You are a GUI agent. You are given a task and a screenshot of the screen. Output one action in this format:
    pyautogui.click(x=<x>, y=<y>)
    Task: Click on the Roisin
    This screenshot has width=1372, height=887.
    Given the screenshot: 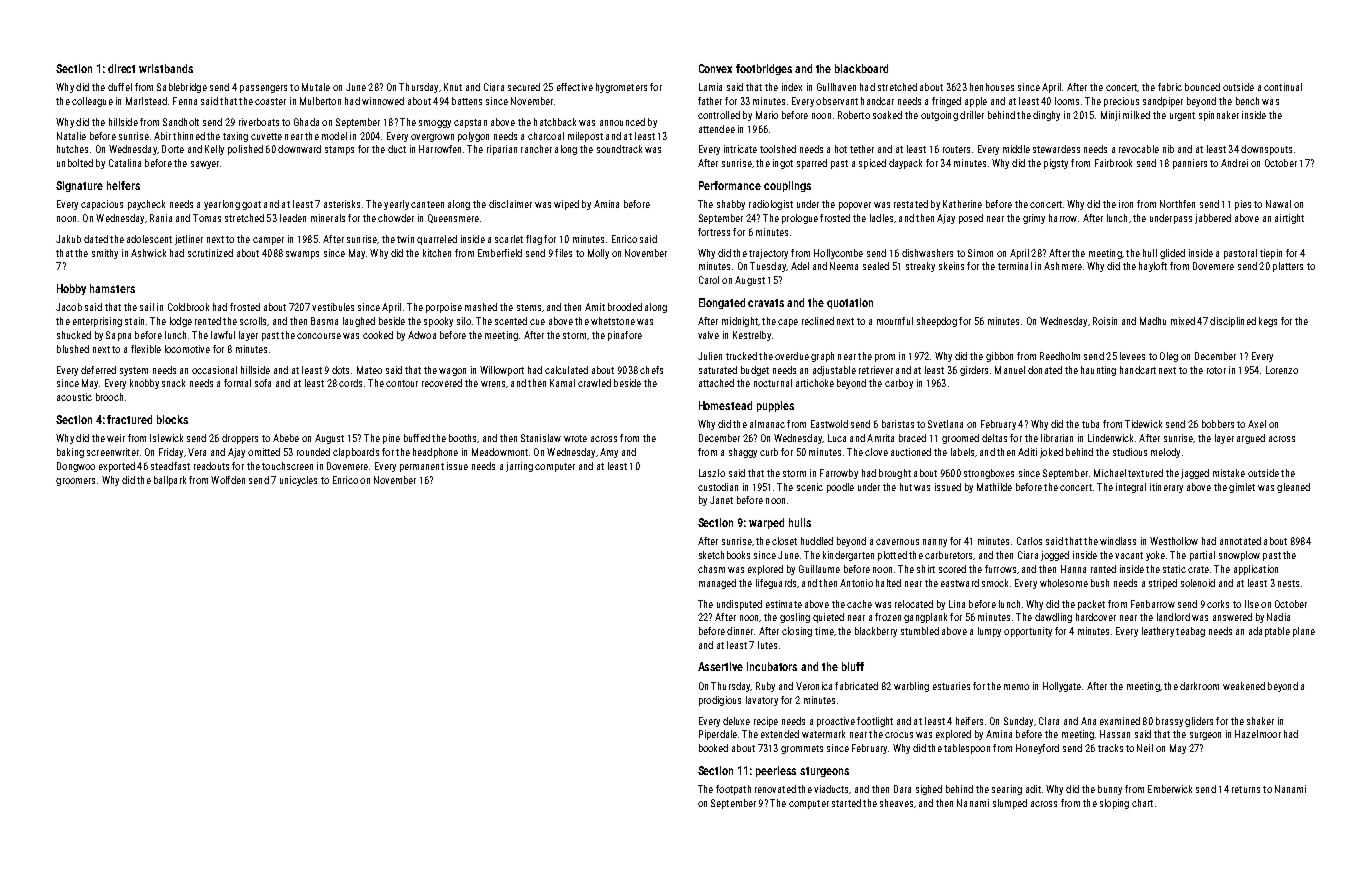 What is the action you would take?
    pyautogui.click(x=1105, y=321)
